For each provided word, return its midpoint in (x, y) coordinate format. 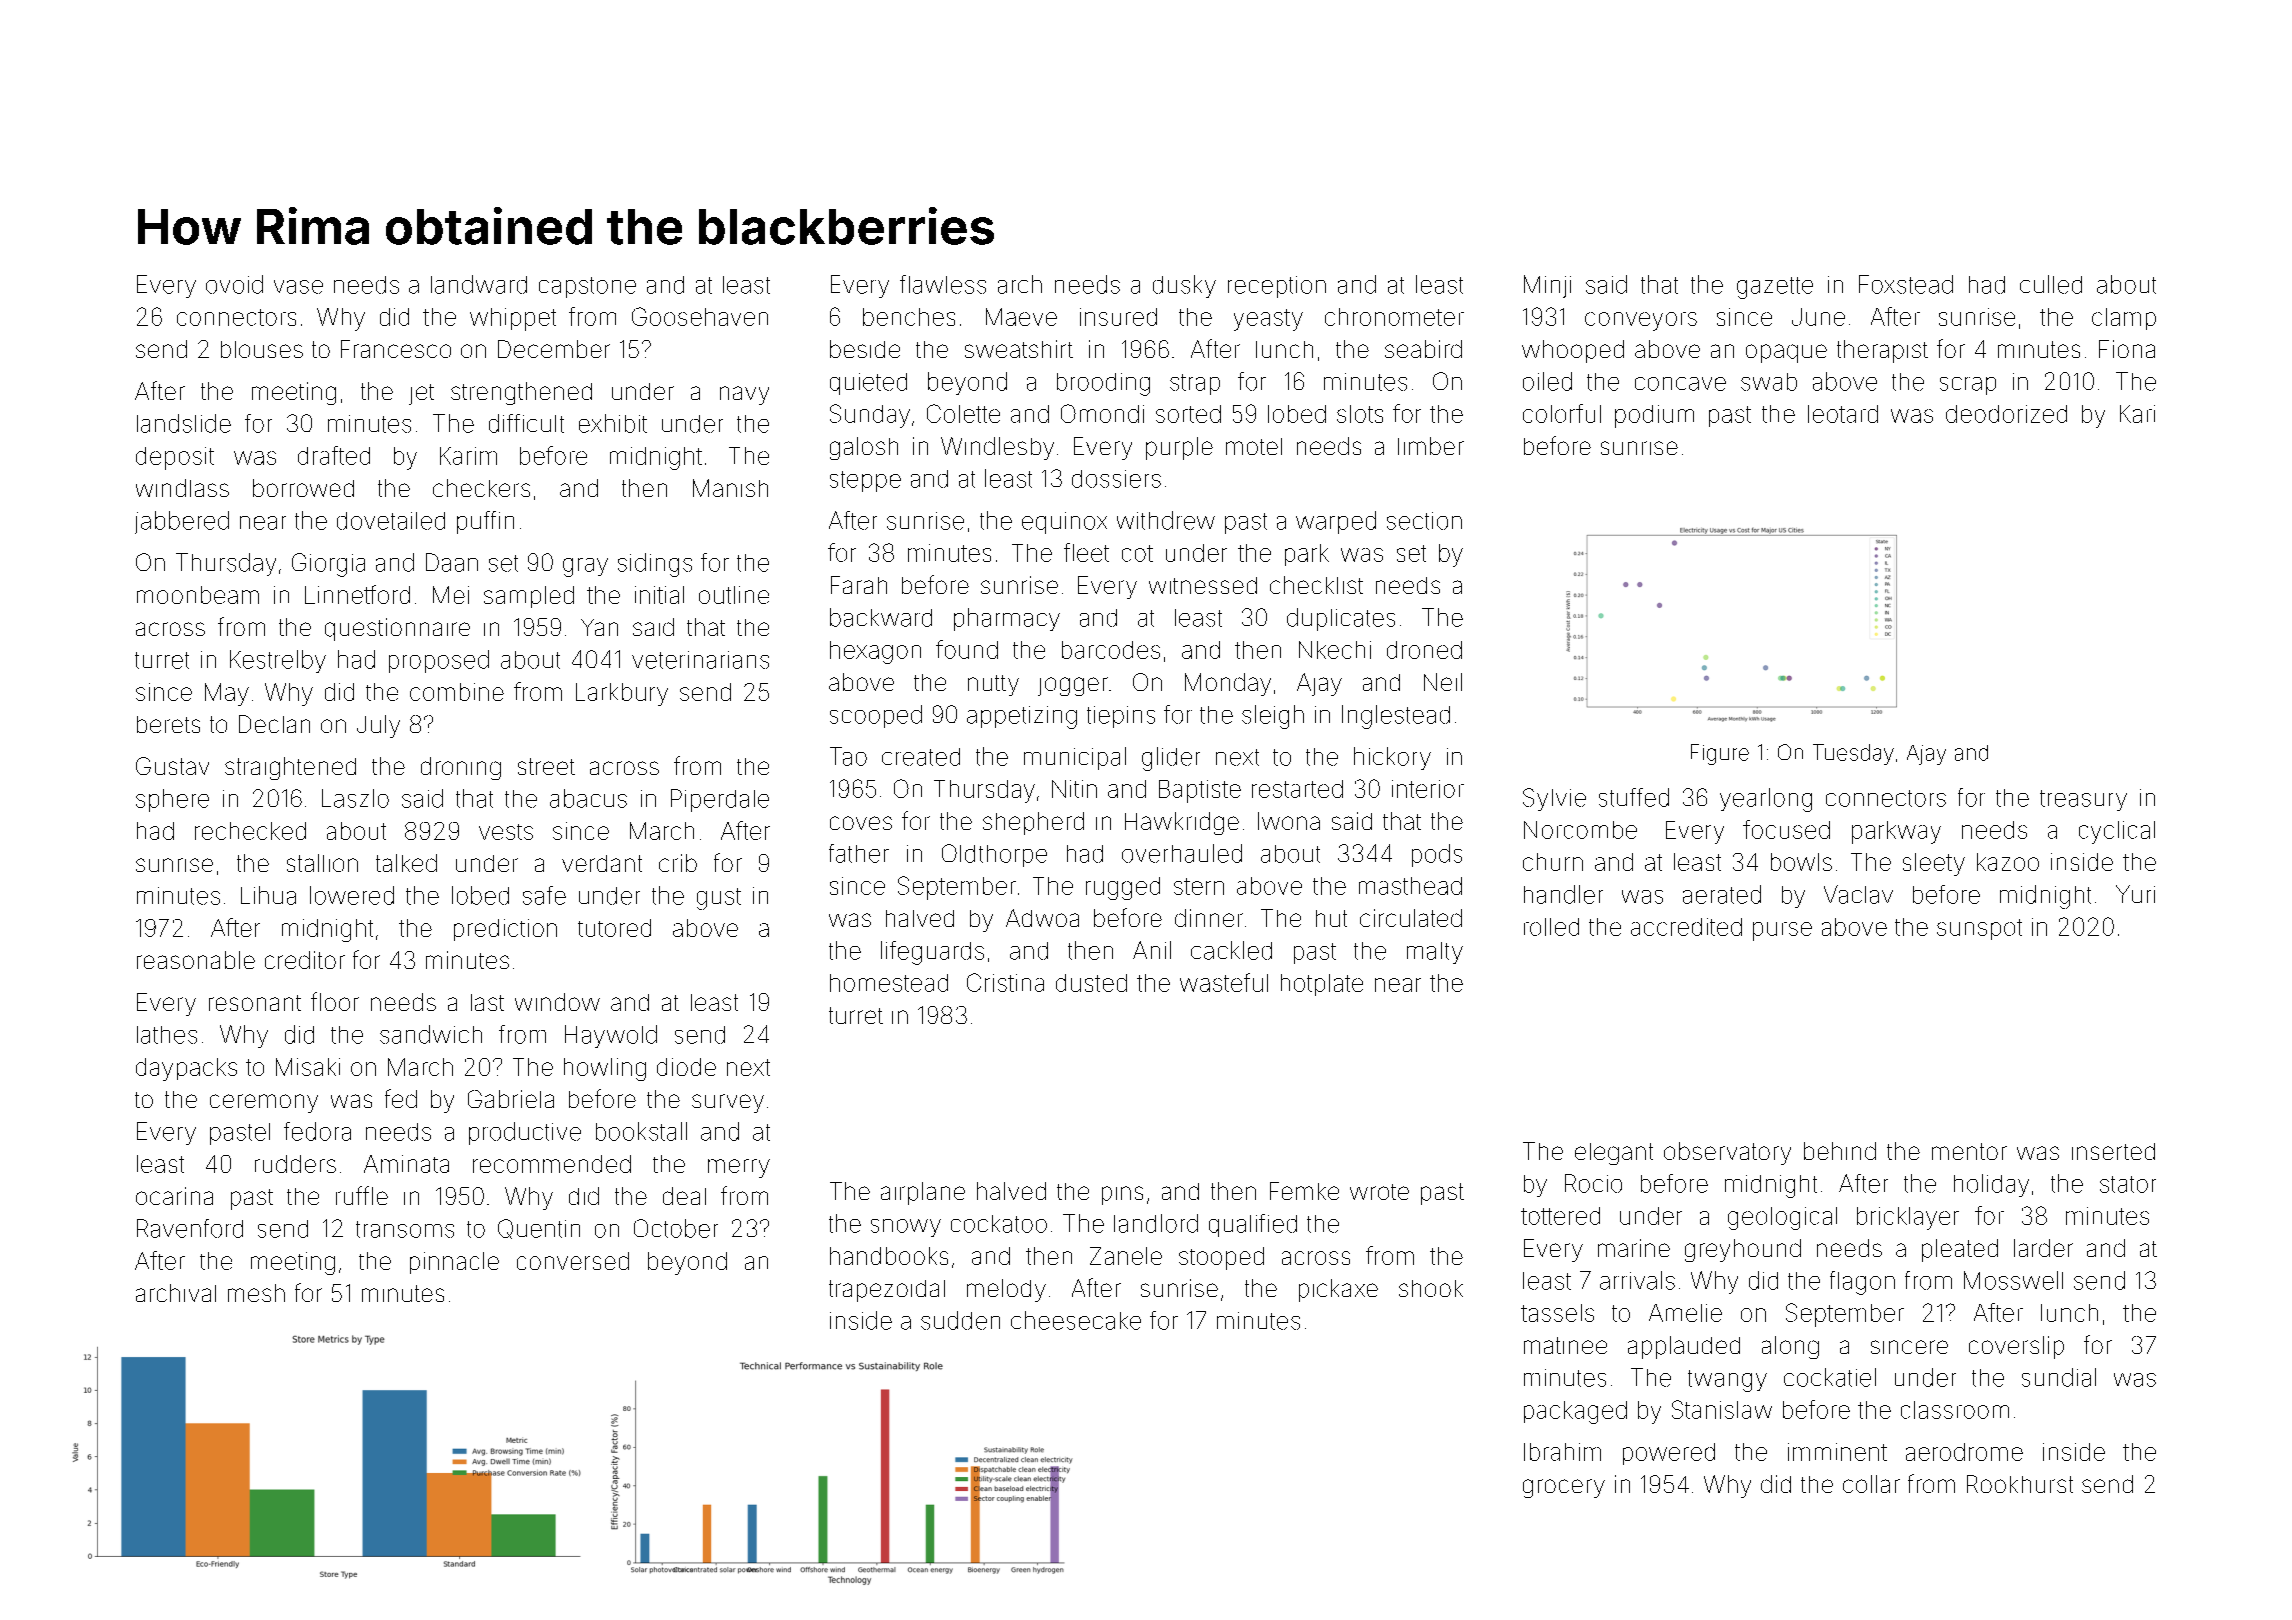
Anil (1152, 950)
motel (1254, 446)
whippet (513, 319)
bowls (1801, 862)
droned (1424, 650)
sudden (960, 1320)
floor (335, 1001)
